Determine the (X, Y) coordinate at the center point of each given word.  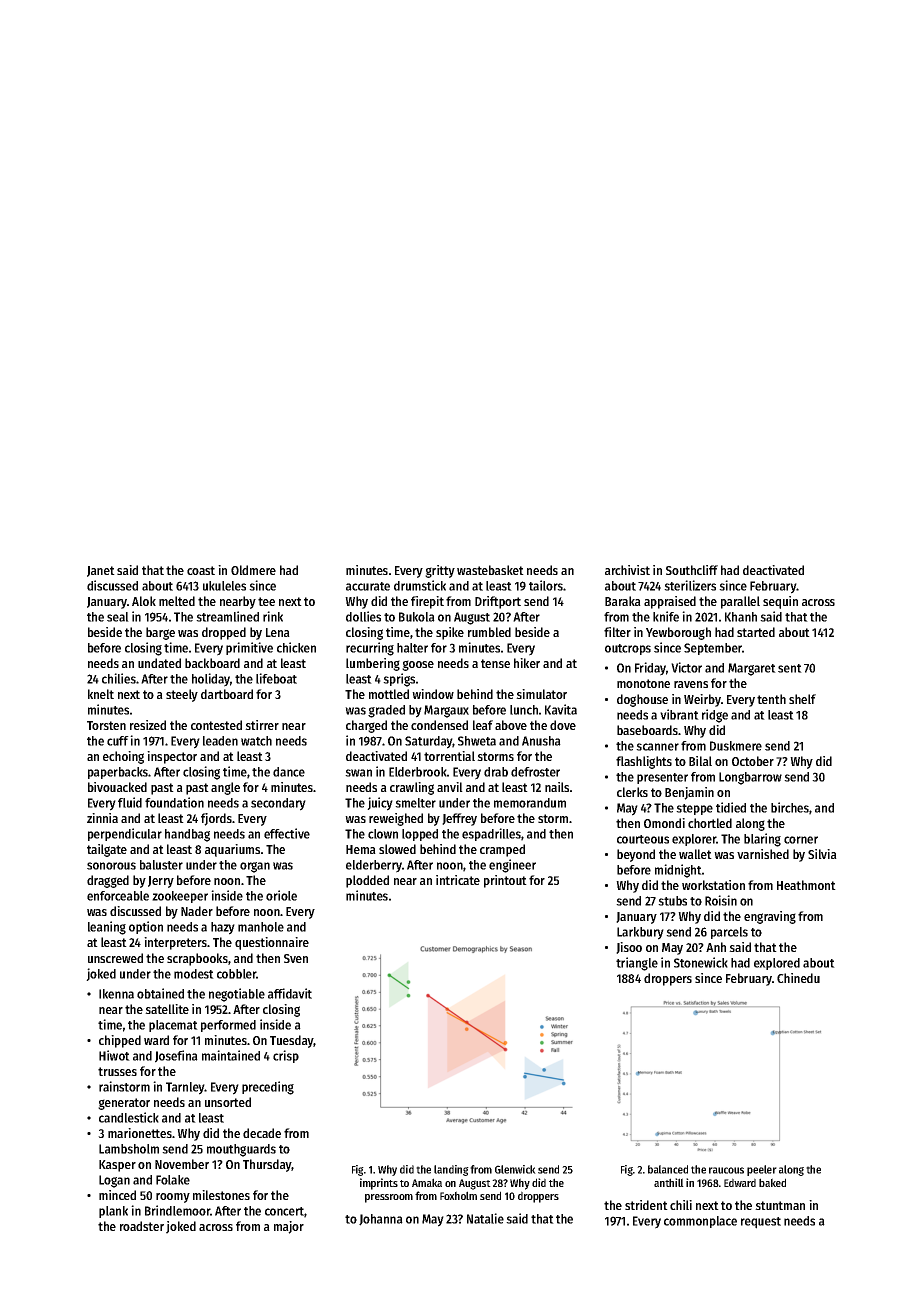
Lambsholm (129, 1149)
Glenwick (515, 1169)
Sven (296, 958)
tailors (546, 585)
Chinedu (798, 978)
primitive (249, 648)
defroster (535, 772)
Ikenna (116, 994)
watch (256, 741)
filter (617, 632)
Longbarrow (750, 778)
